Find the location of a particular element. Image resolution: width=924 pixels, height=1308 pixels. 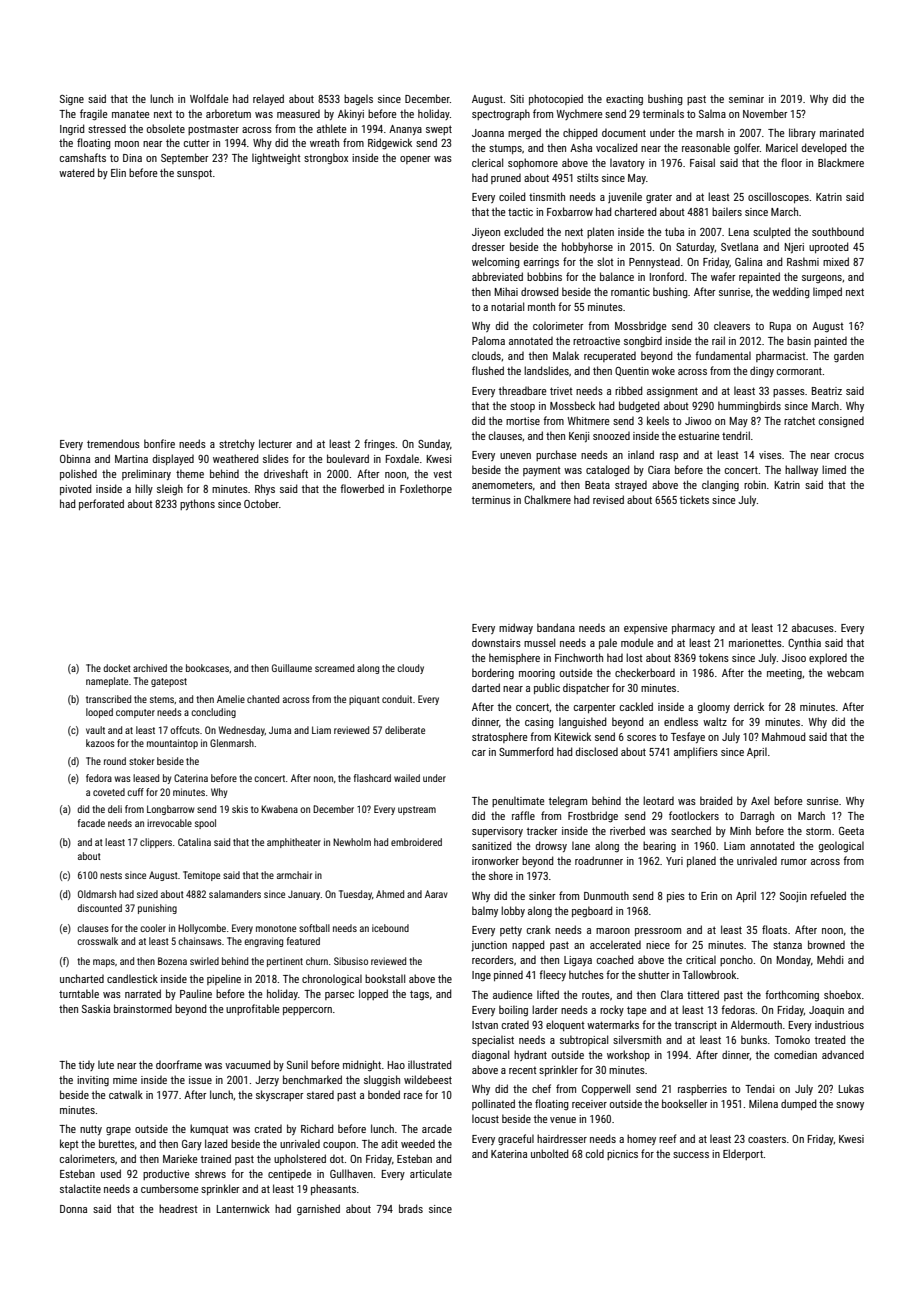

Ahmed is located at coordinates (390, 894).
